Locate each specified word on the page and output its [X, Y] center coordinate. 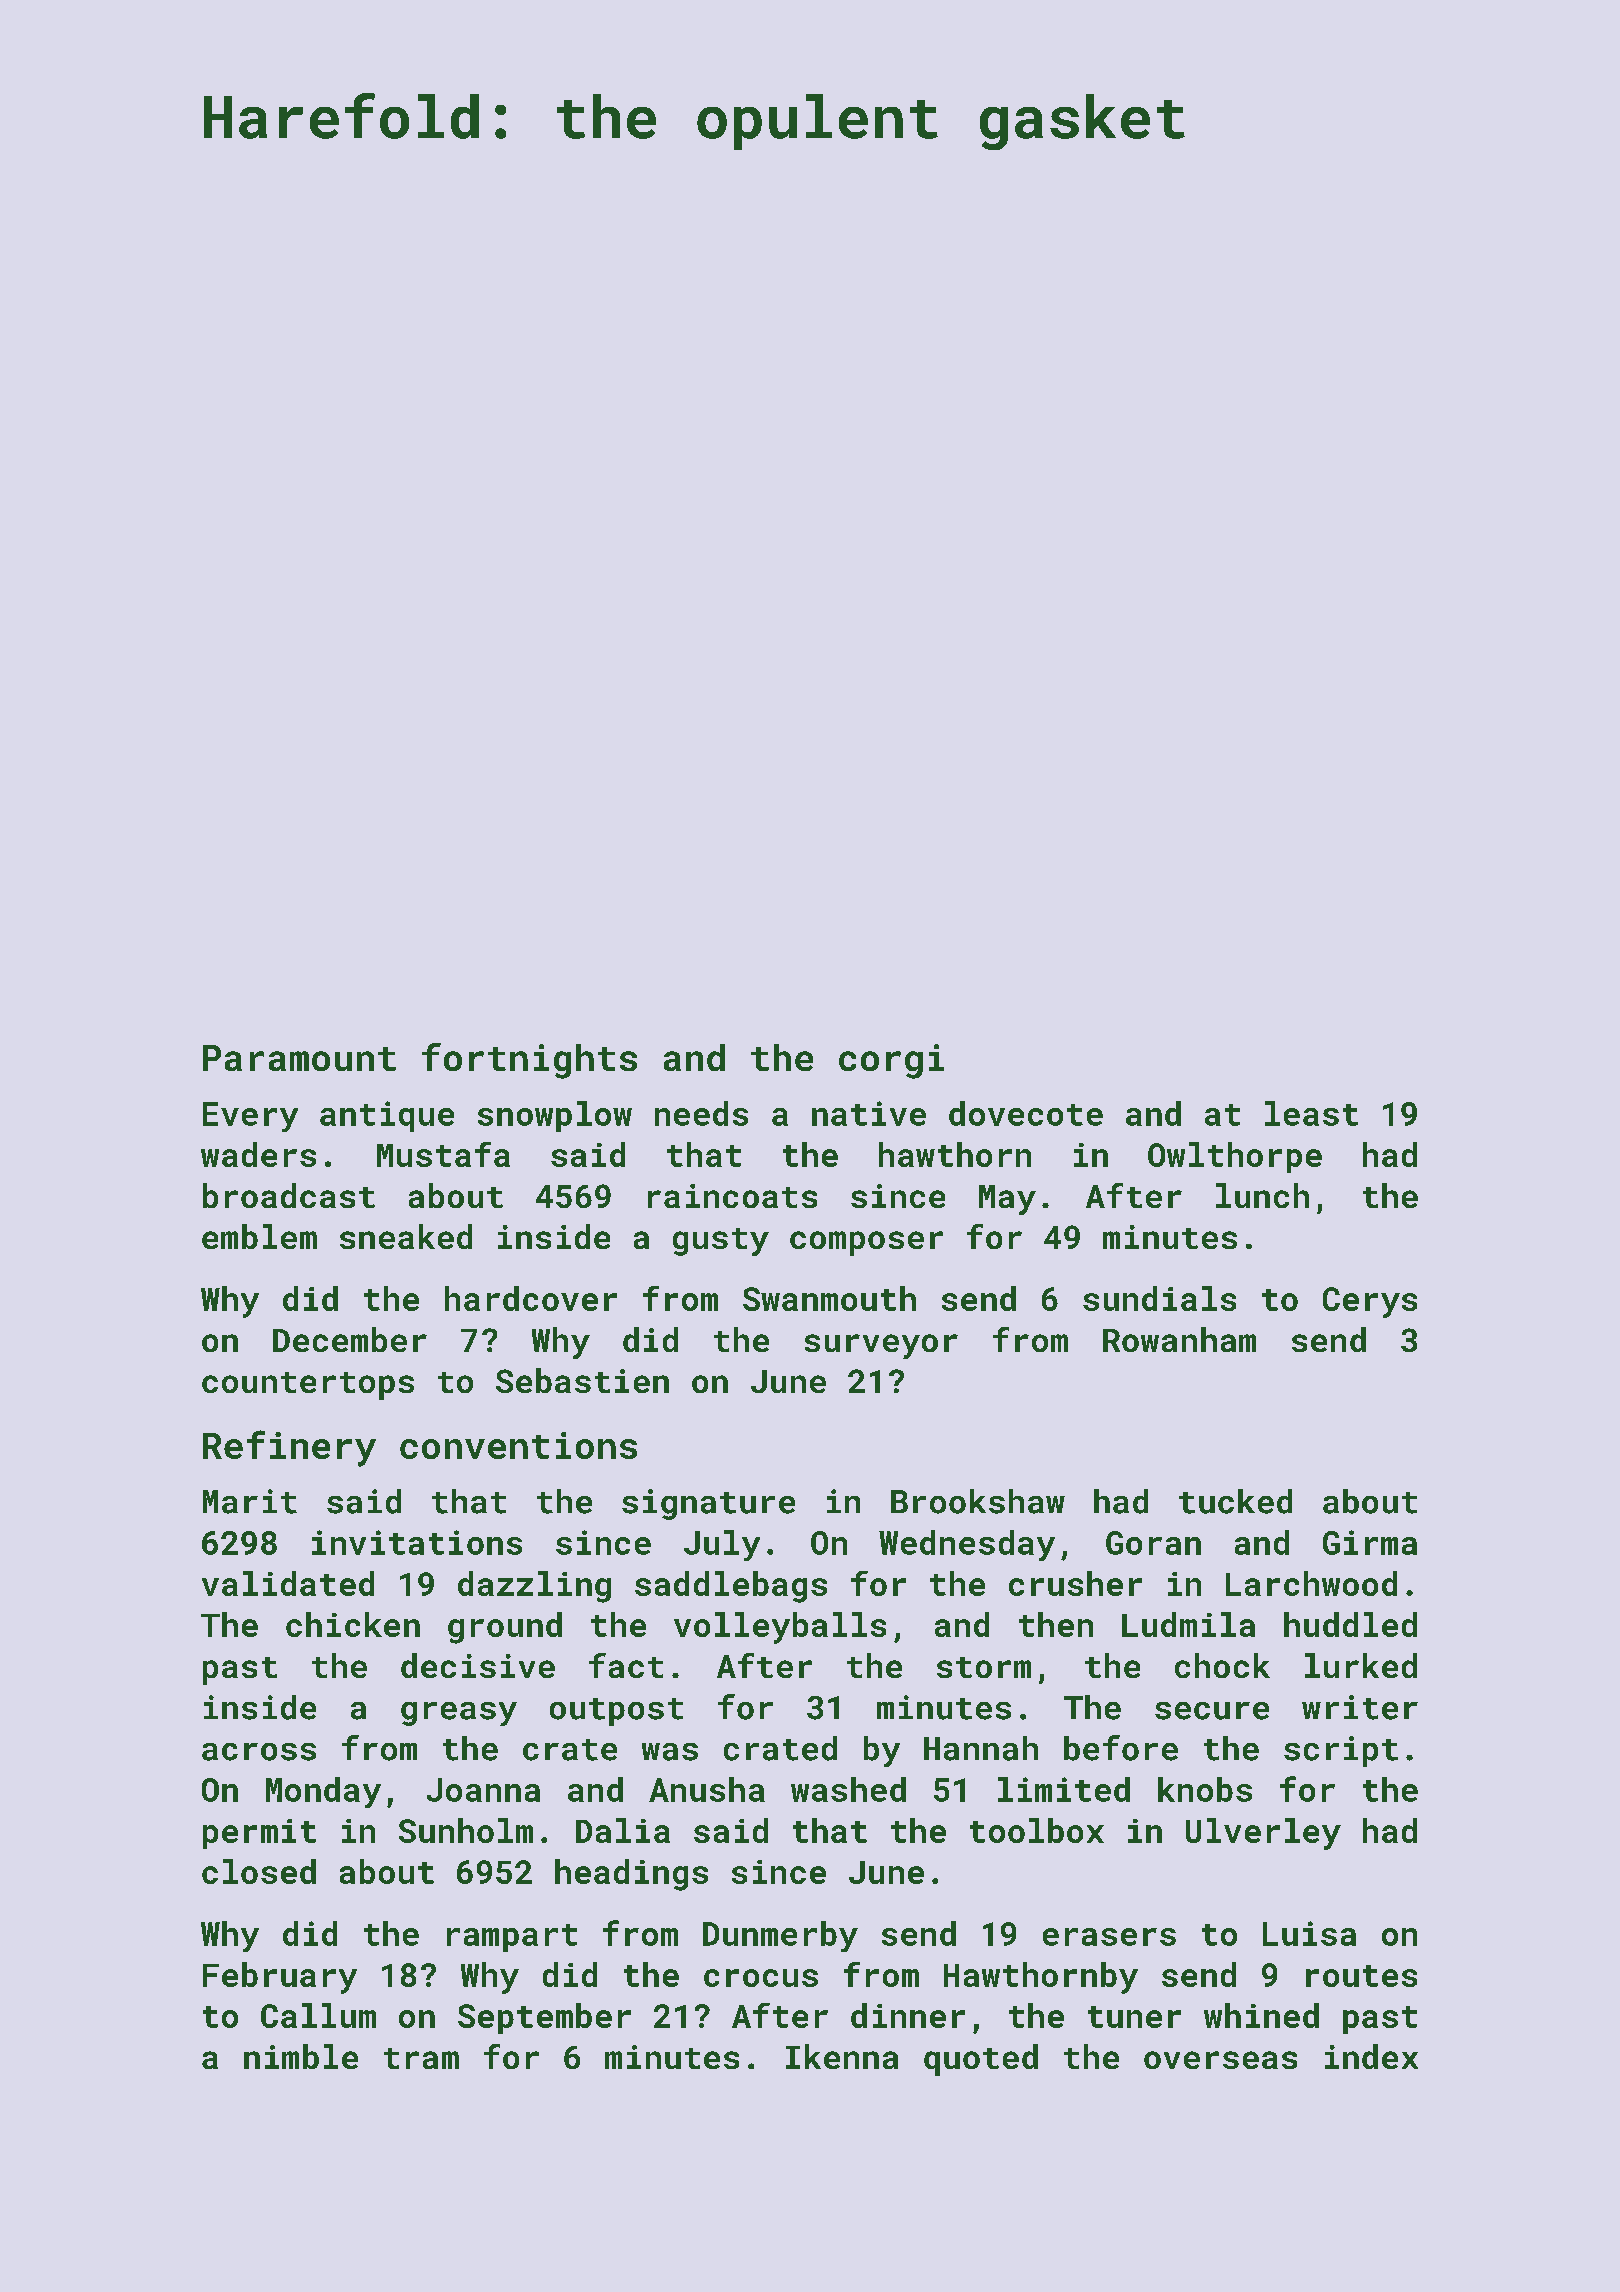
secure [1212, 1711]
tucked [1235, 1501]
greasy [459, 1714]
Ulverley [1263, 1834]
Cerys [1370, 1302]
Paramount [299, 1058]
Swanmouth [829, 1298]
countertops [308, 1386]
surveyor [881, 1346]
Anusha [707, 1789]
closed [259, 1871]
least [1311, 1113]
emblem [259, 1236]
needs [701, 1113]
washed [848, 1789]
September [544, 2018]
